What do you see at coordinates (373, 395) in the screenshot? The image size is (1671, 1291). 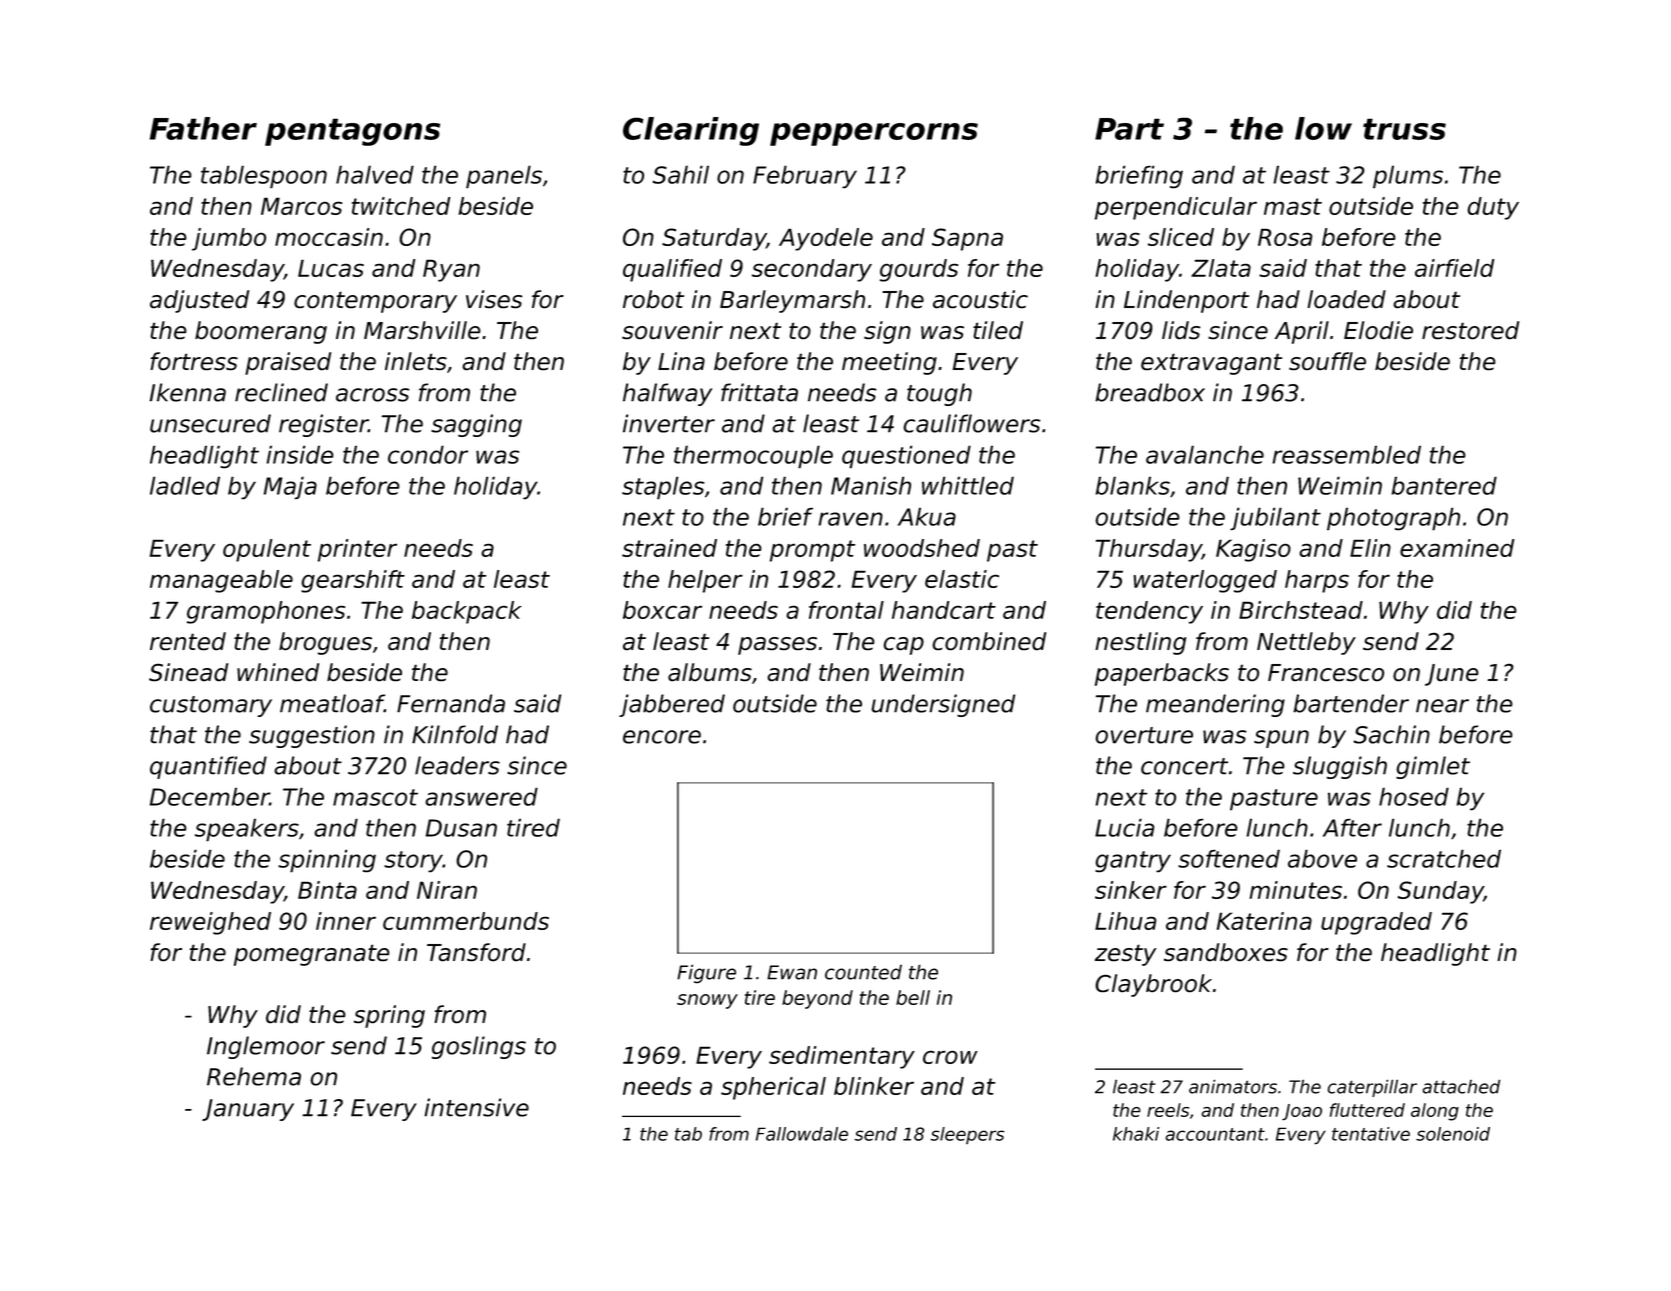 I see `across` at bounding box center [373, 395].
